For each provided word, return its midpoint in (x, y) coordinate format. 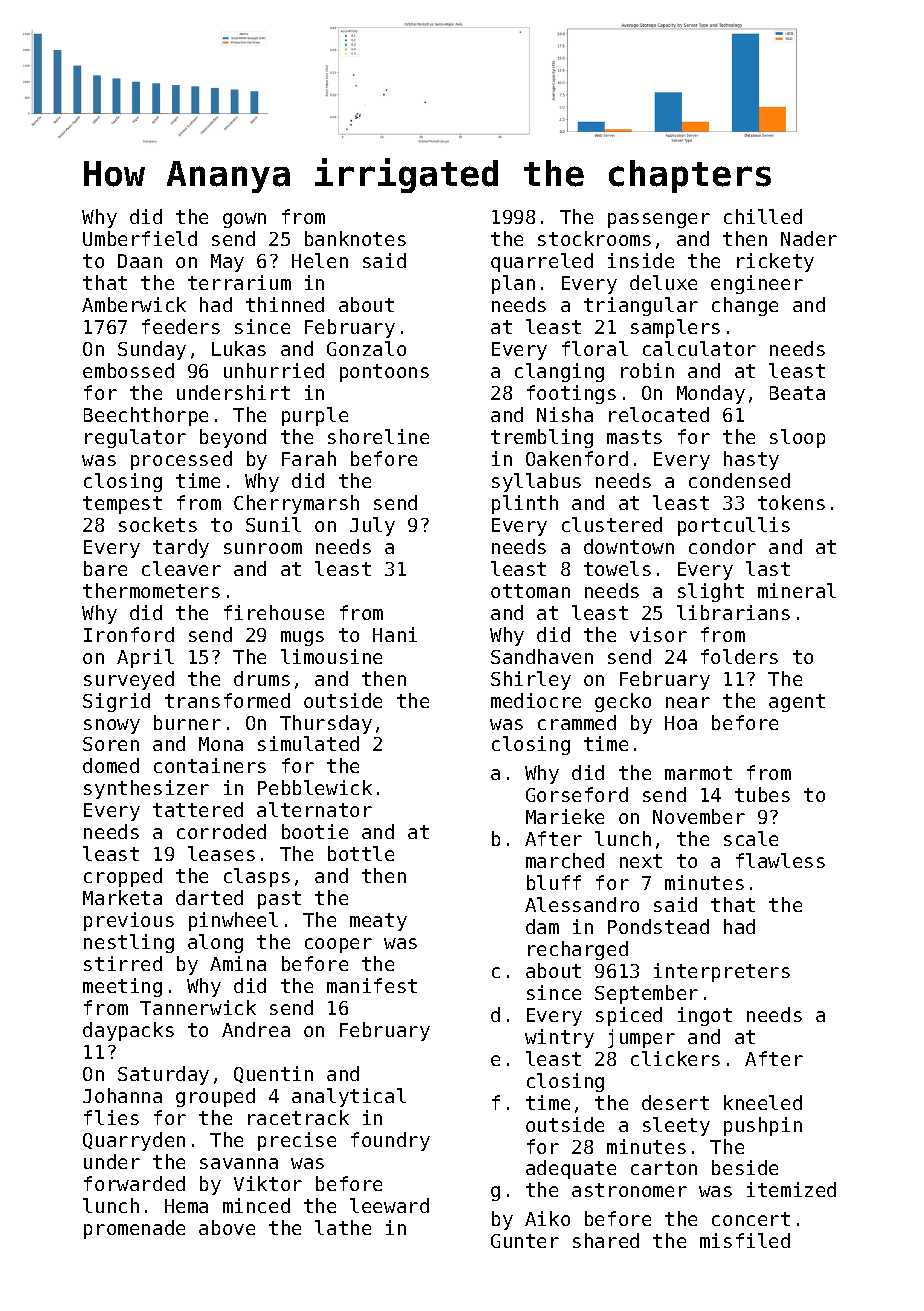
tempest (122, 505)
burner (187, 722)
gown (244, 220)
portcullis (734, 526)
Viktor (268, 1183)
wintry (559, 1038)
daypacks (128, 1031)
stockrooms (594, 238)
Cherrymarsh (296, 504)
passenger (659, 220)
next (641, 861)
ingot (705, 1016)
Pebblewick (315, 787)
